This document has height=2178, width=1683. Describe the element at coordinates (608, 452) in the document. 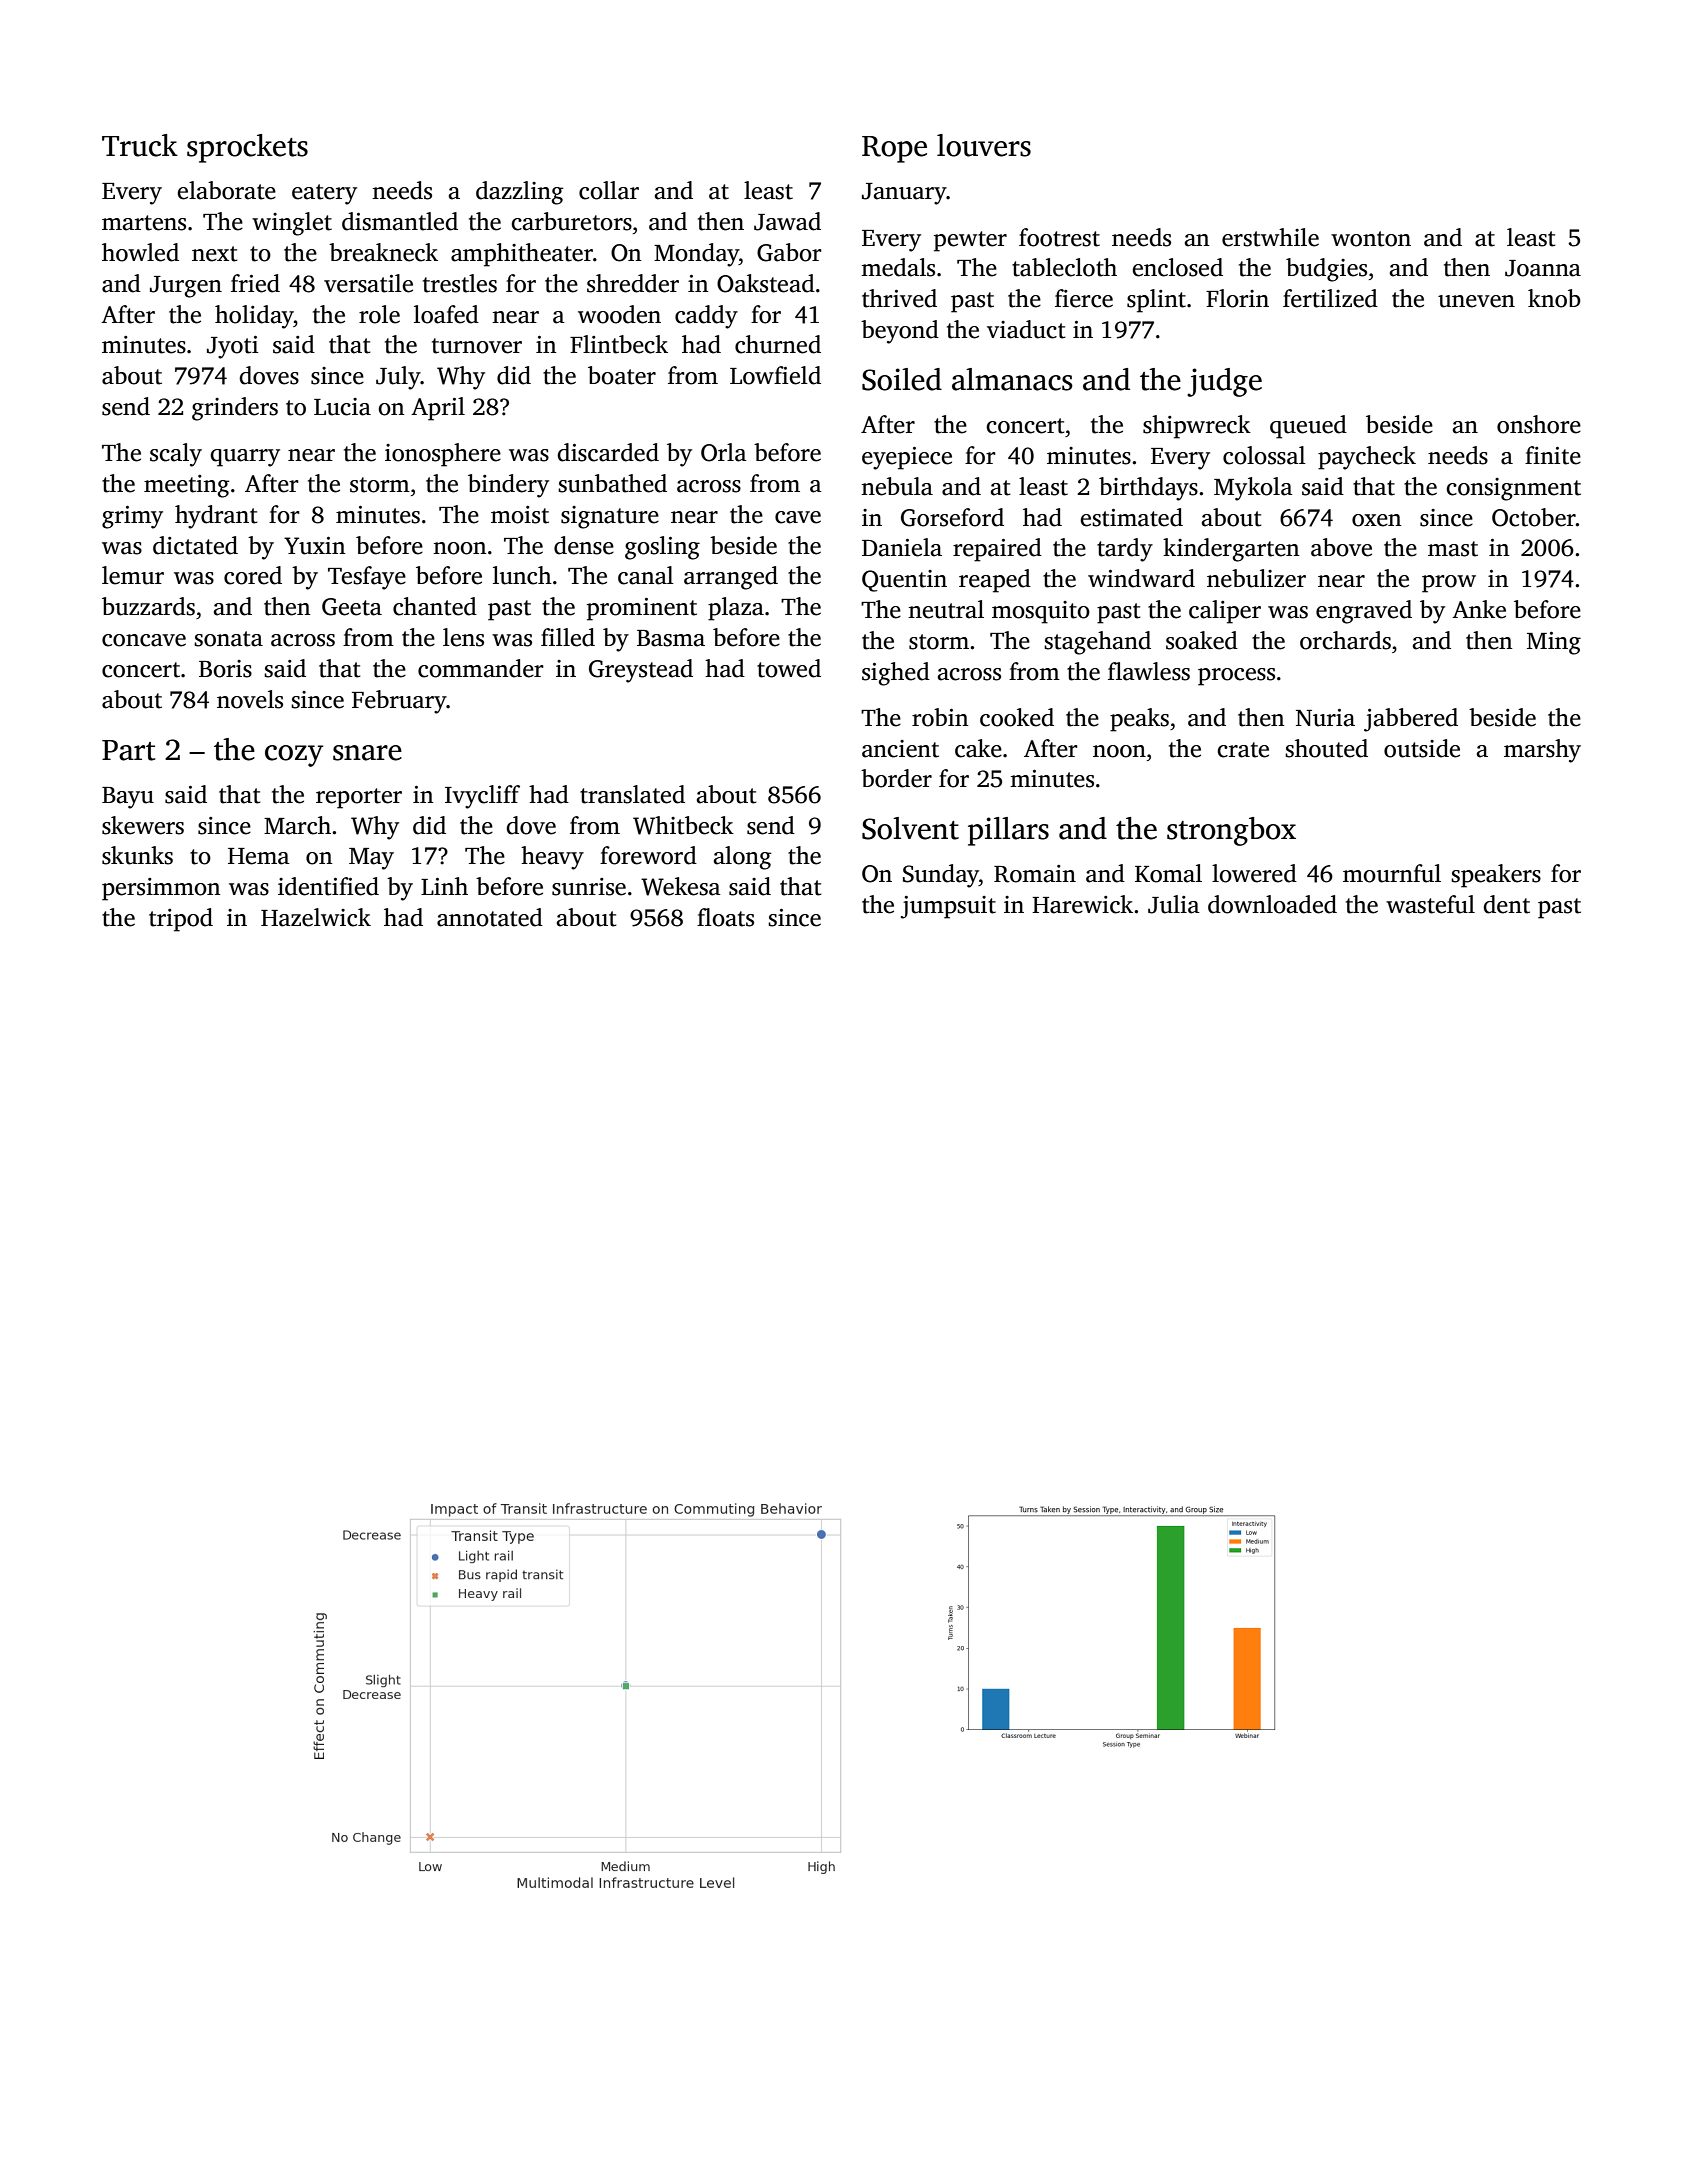

I see `discarded` at that location.
